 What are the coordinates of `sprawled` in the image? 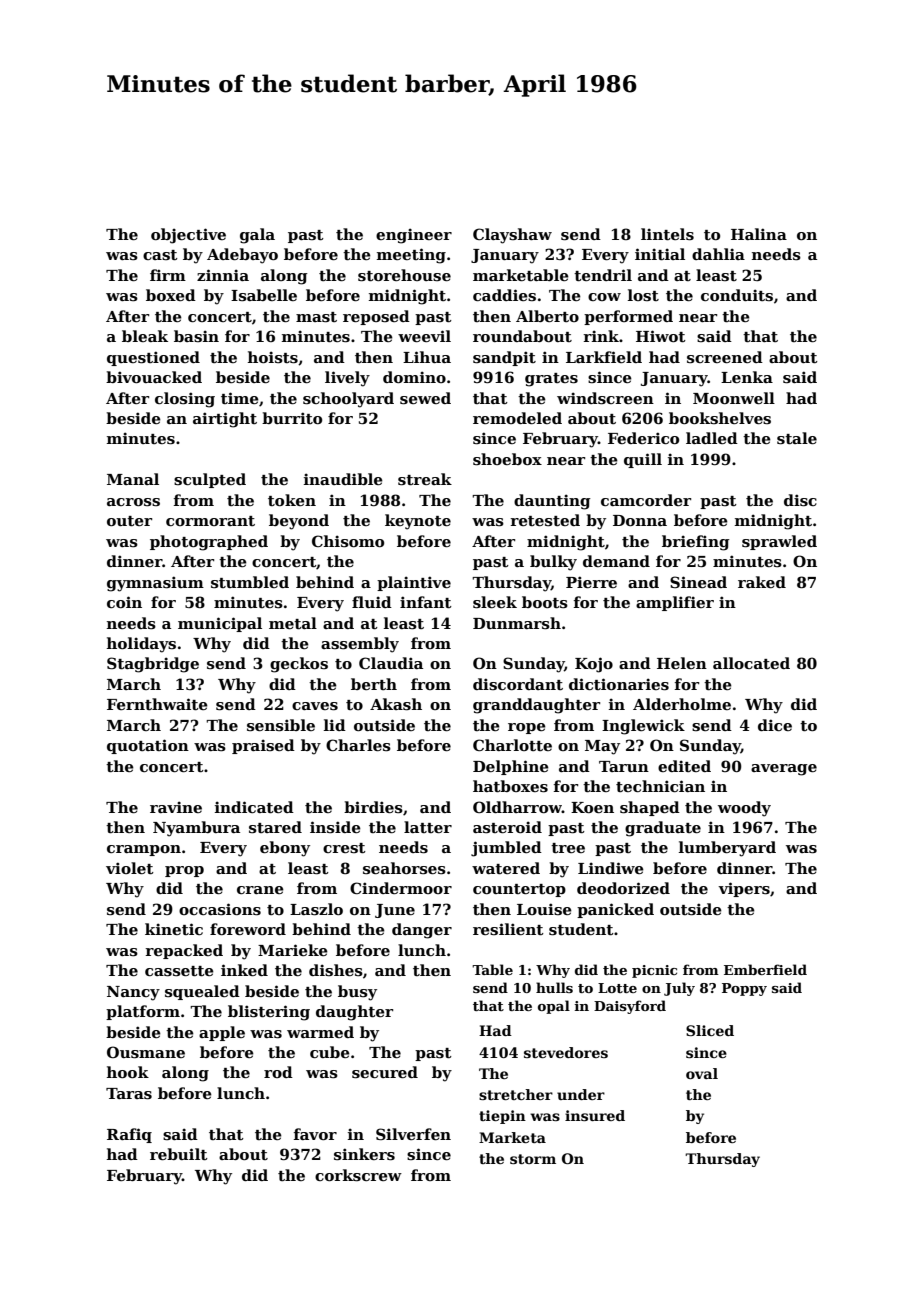 It's located at (779, 542).
